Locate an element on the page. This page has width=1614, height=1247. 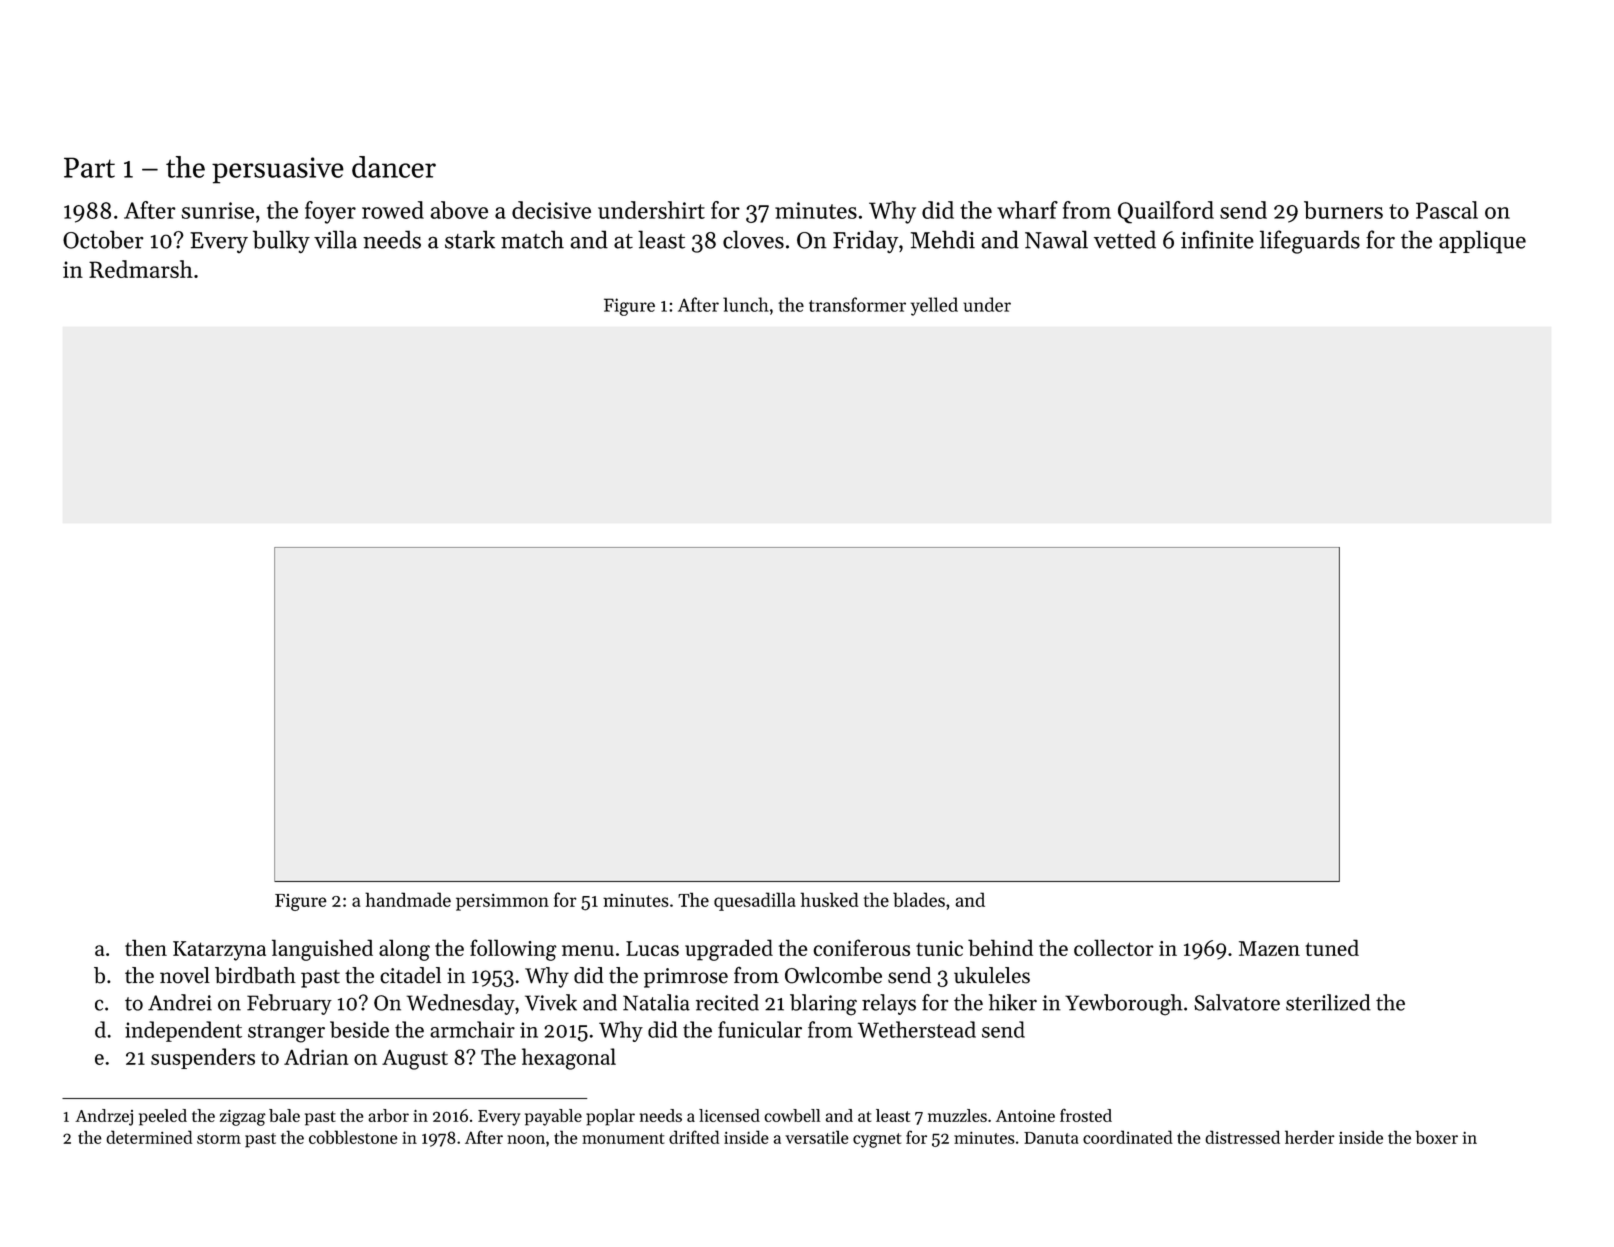
October is located at coordinates (103, 239).
